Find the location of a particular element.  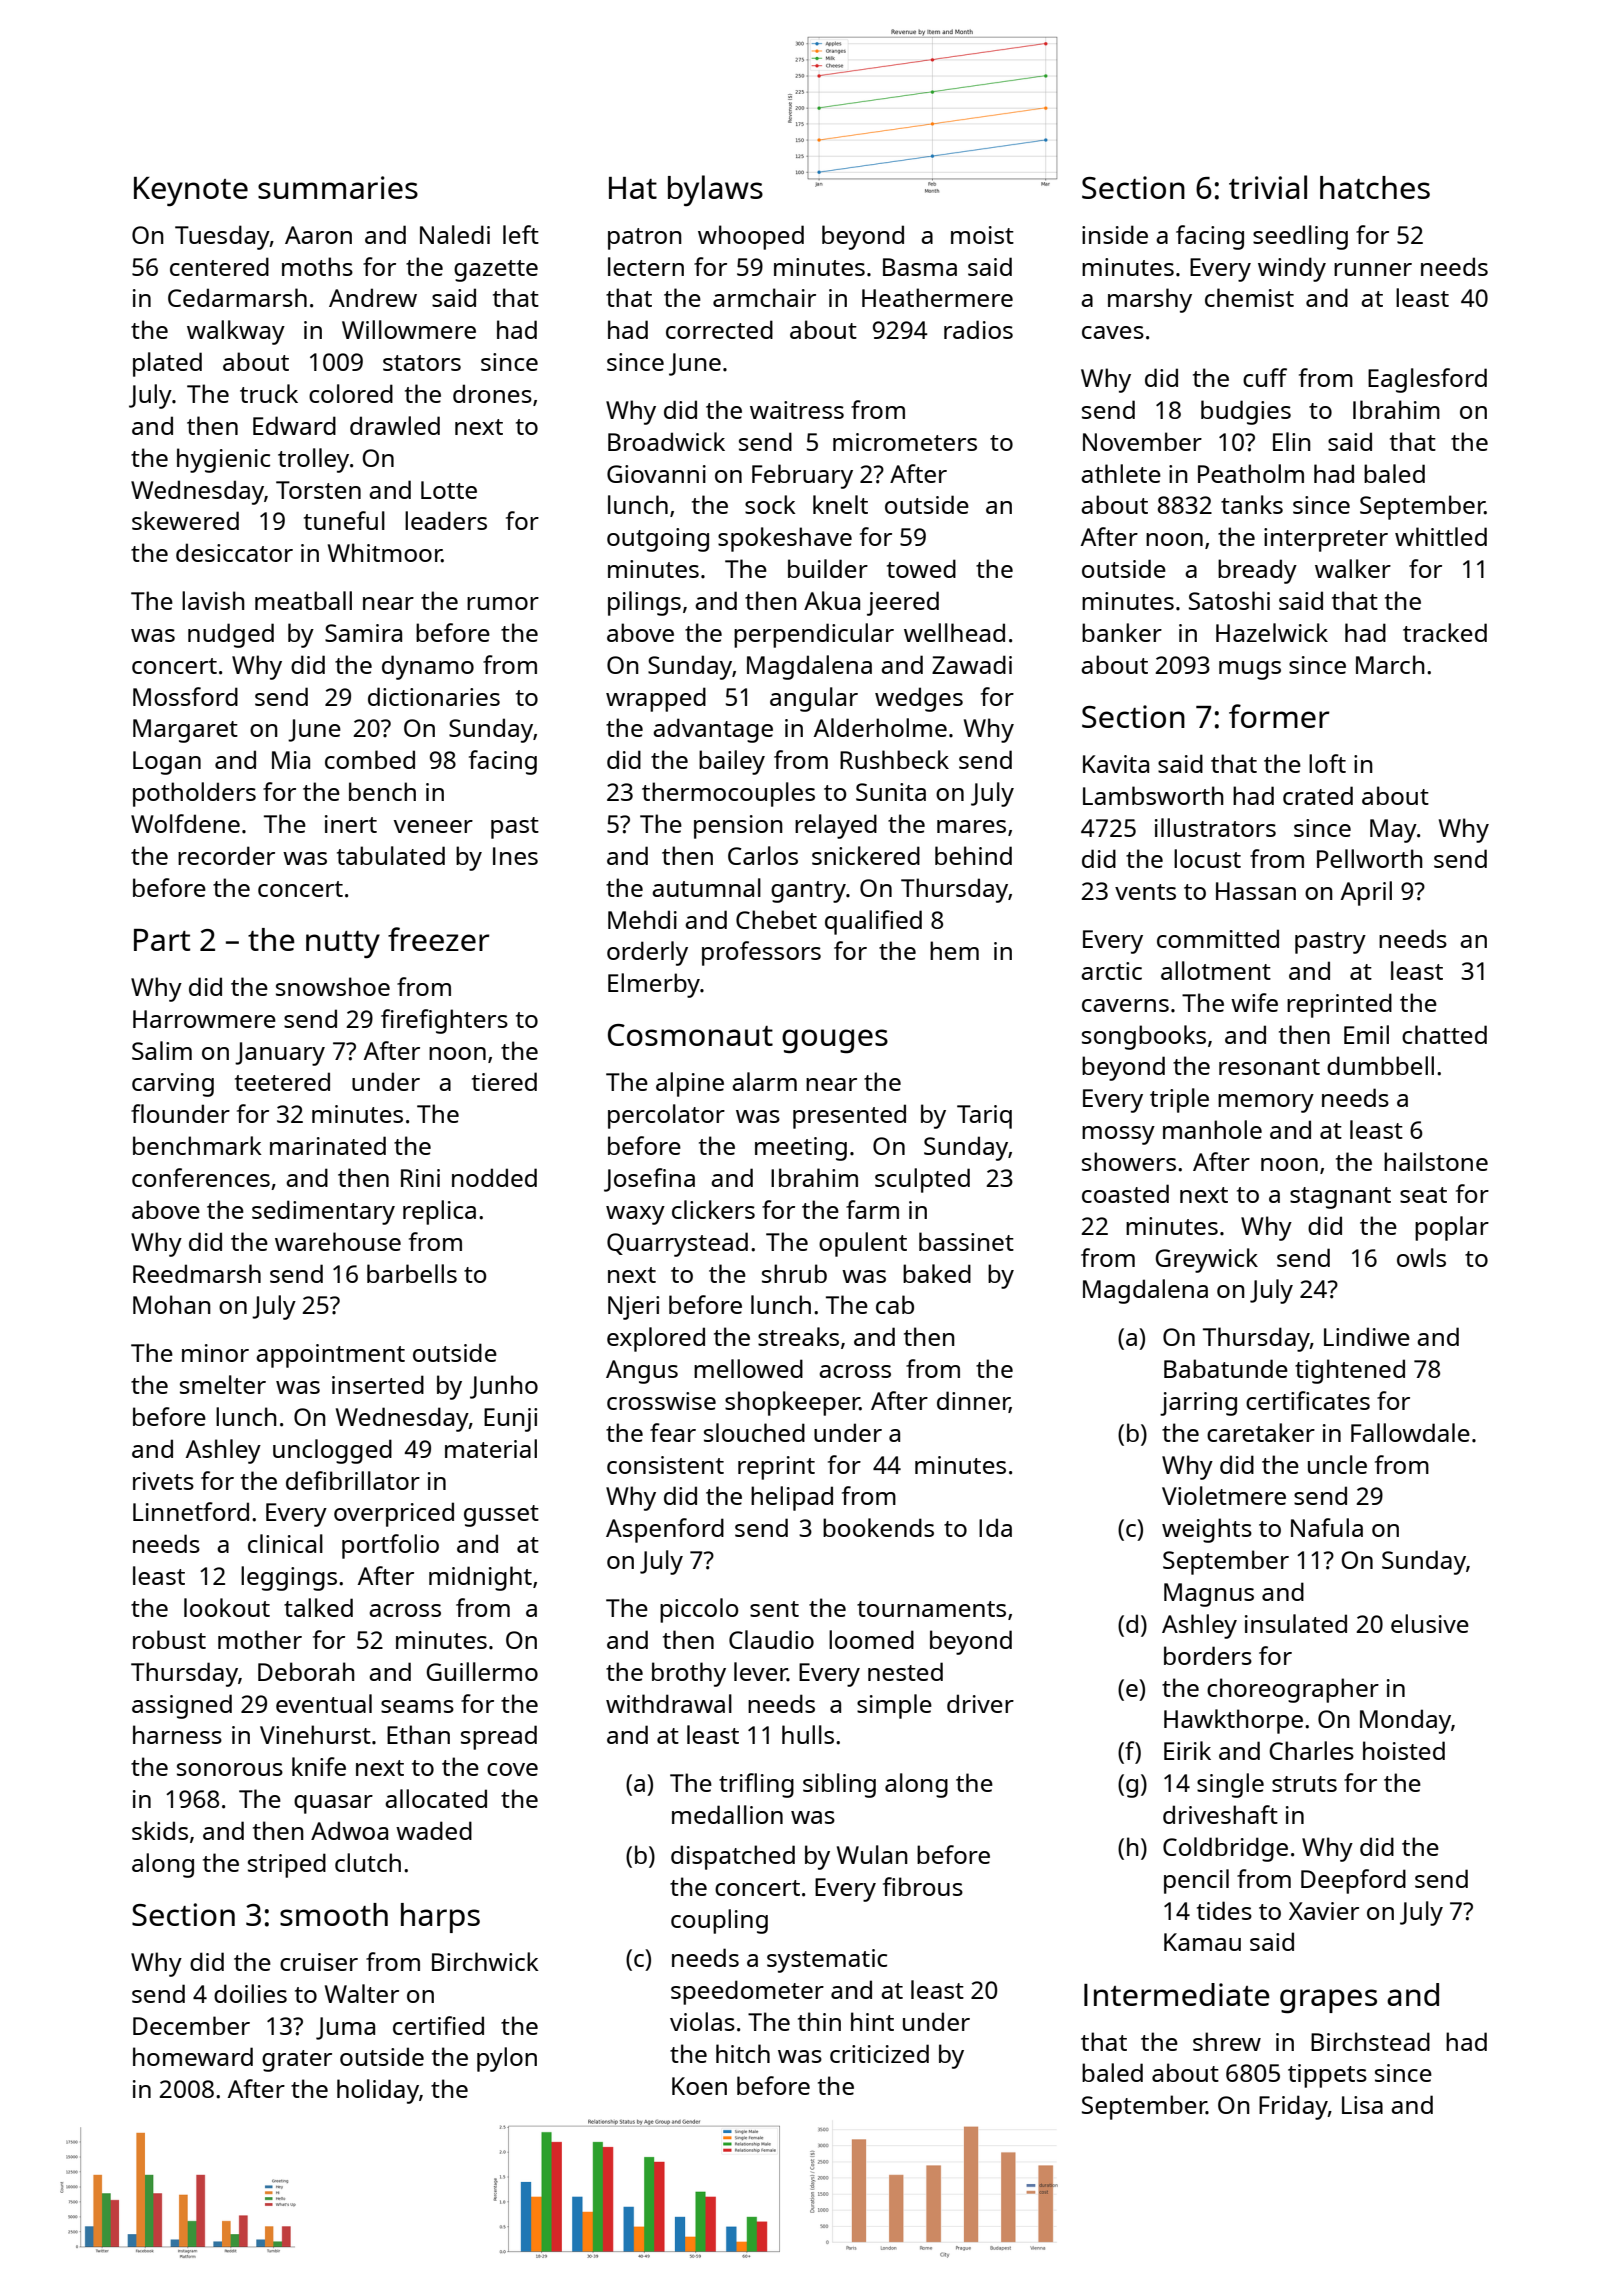

piccolo is located at coordinates (699, 1610).
